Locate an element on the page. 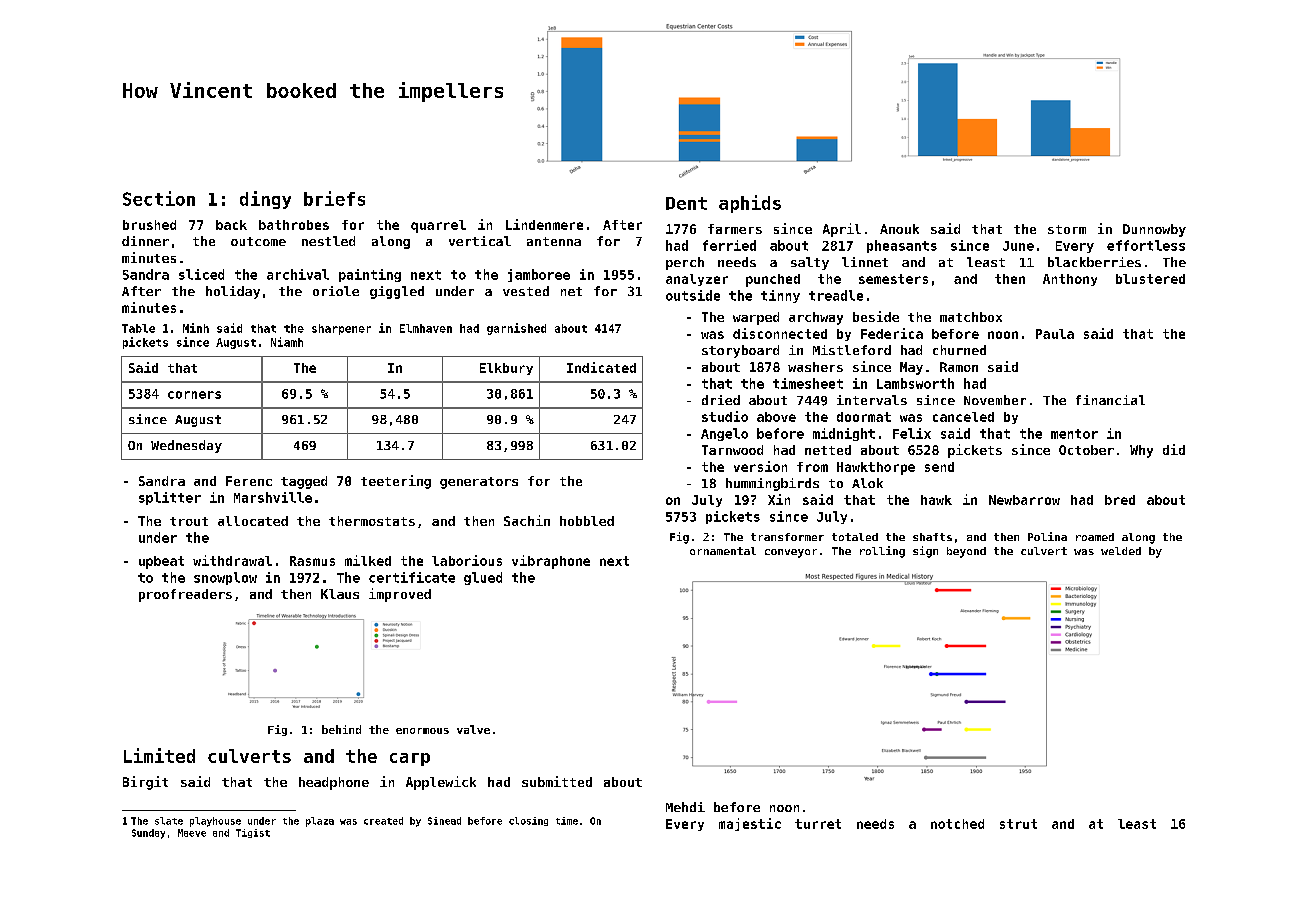 The image size is (1308, 924). aphids is located at coordinates (750, 204).
